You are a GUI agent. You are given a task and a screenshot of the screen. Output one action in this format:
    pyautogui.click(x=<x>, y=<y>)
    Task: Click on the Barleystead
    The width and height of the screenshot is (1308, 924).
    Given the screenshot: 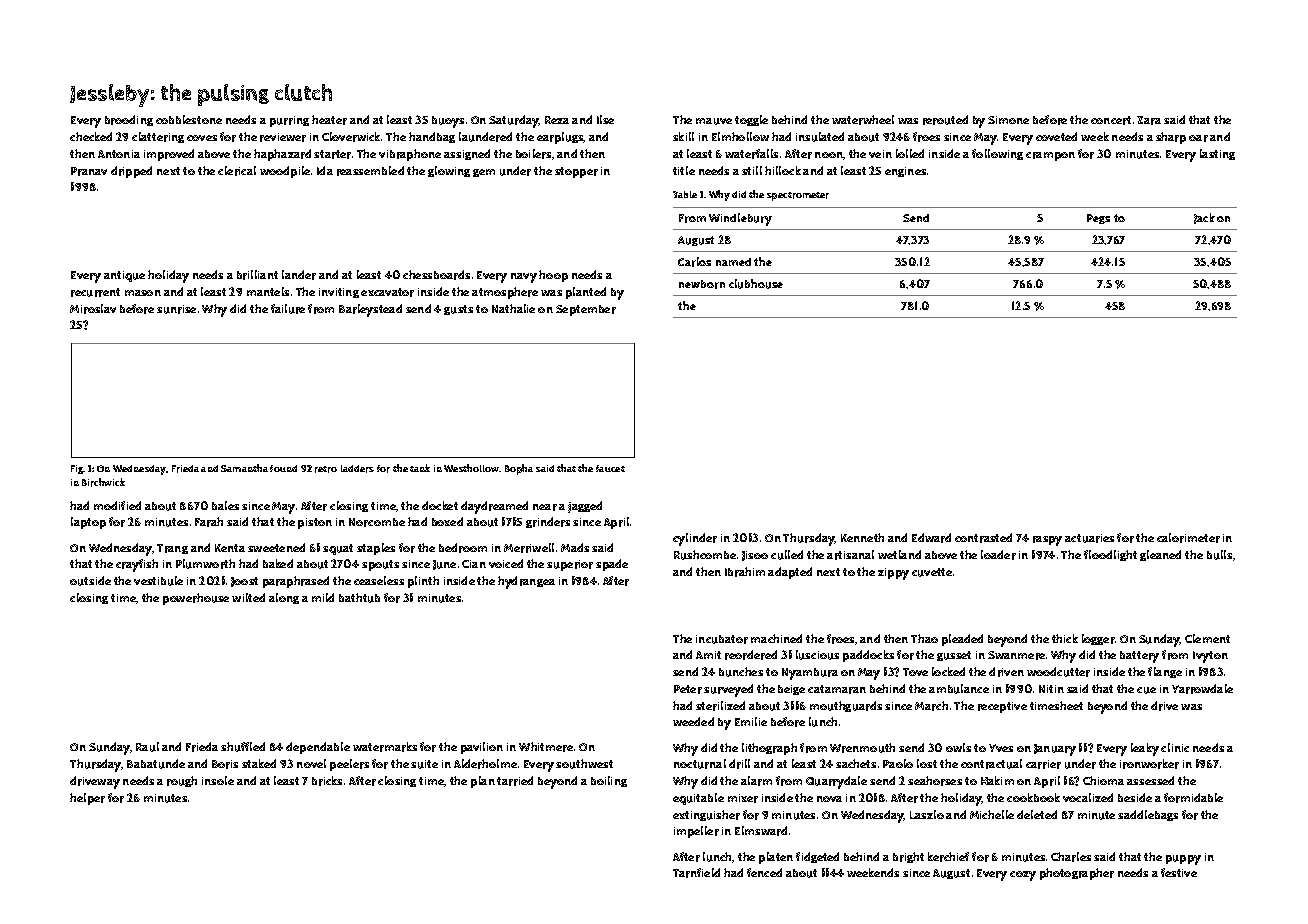 What is the action you would take?
    pyautogui.click(x=370, y=310)
